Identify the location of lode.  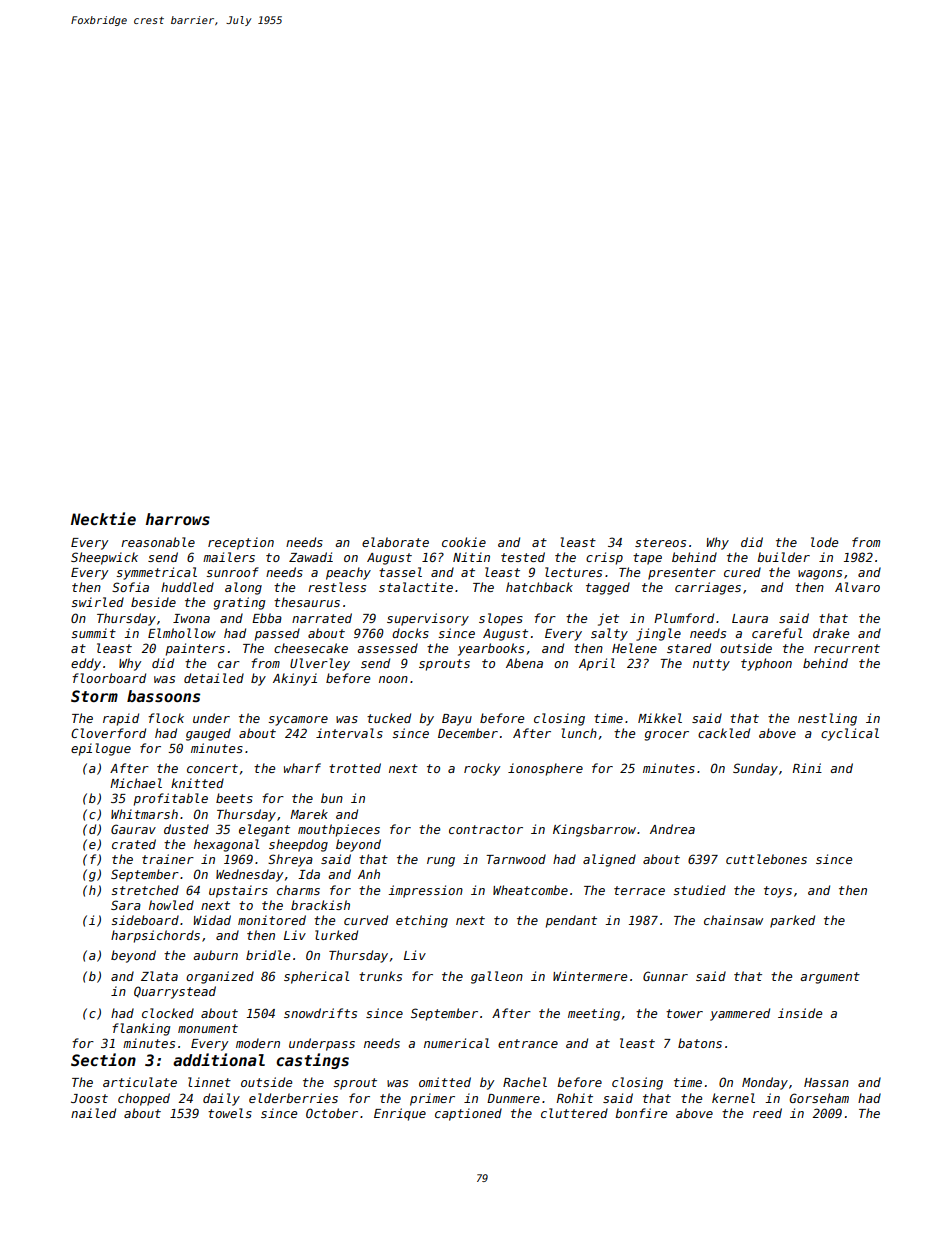
(824, 542).
